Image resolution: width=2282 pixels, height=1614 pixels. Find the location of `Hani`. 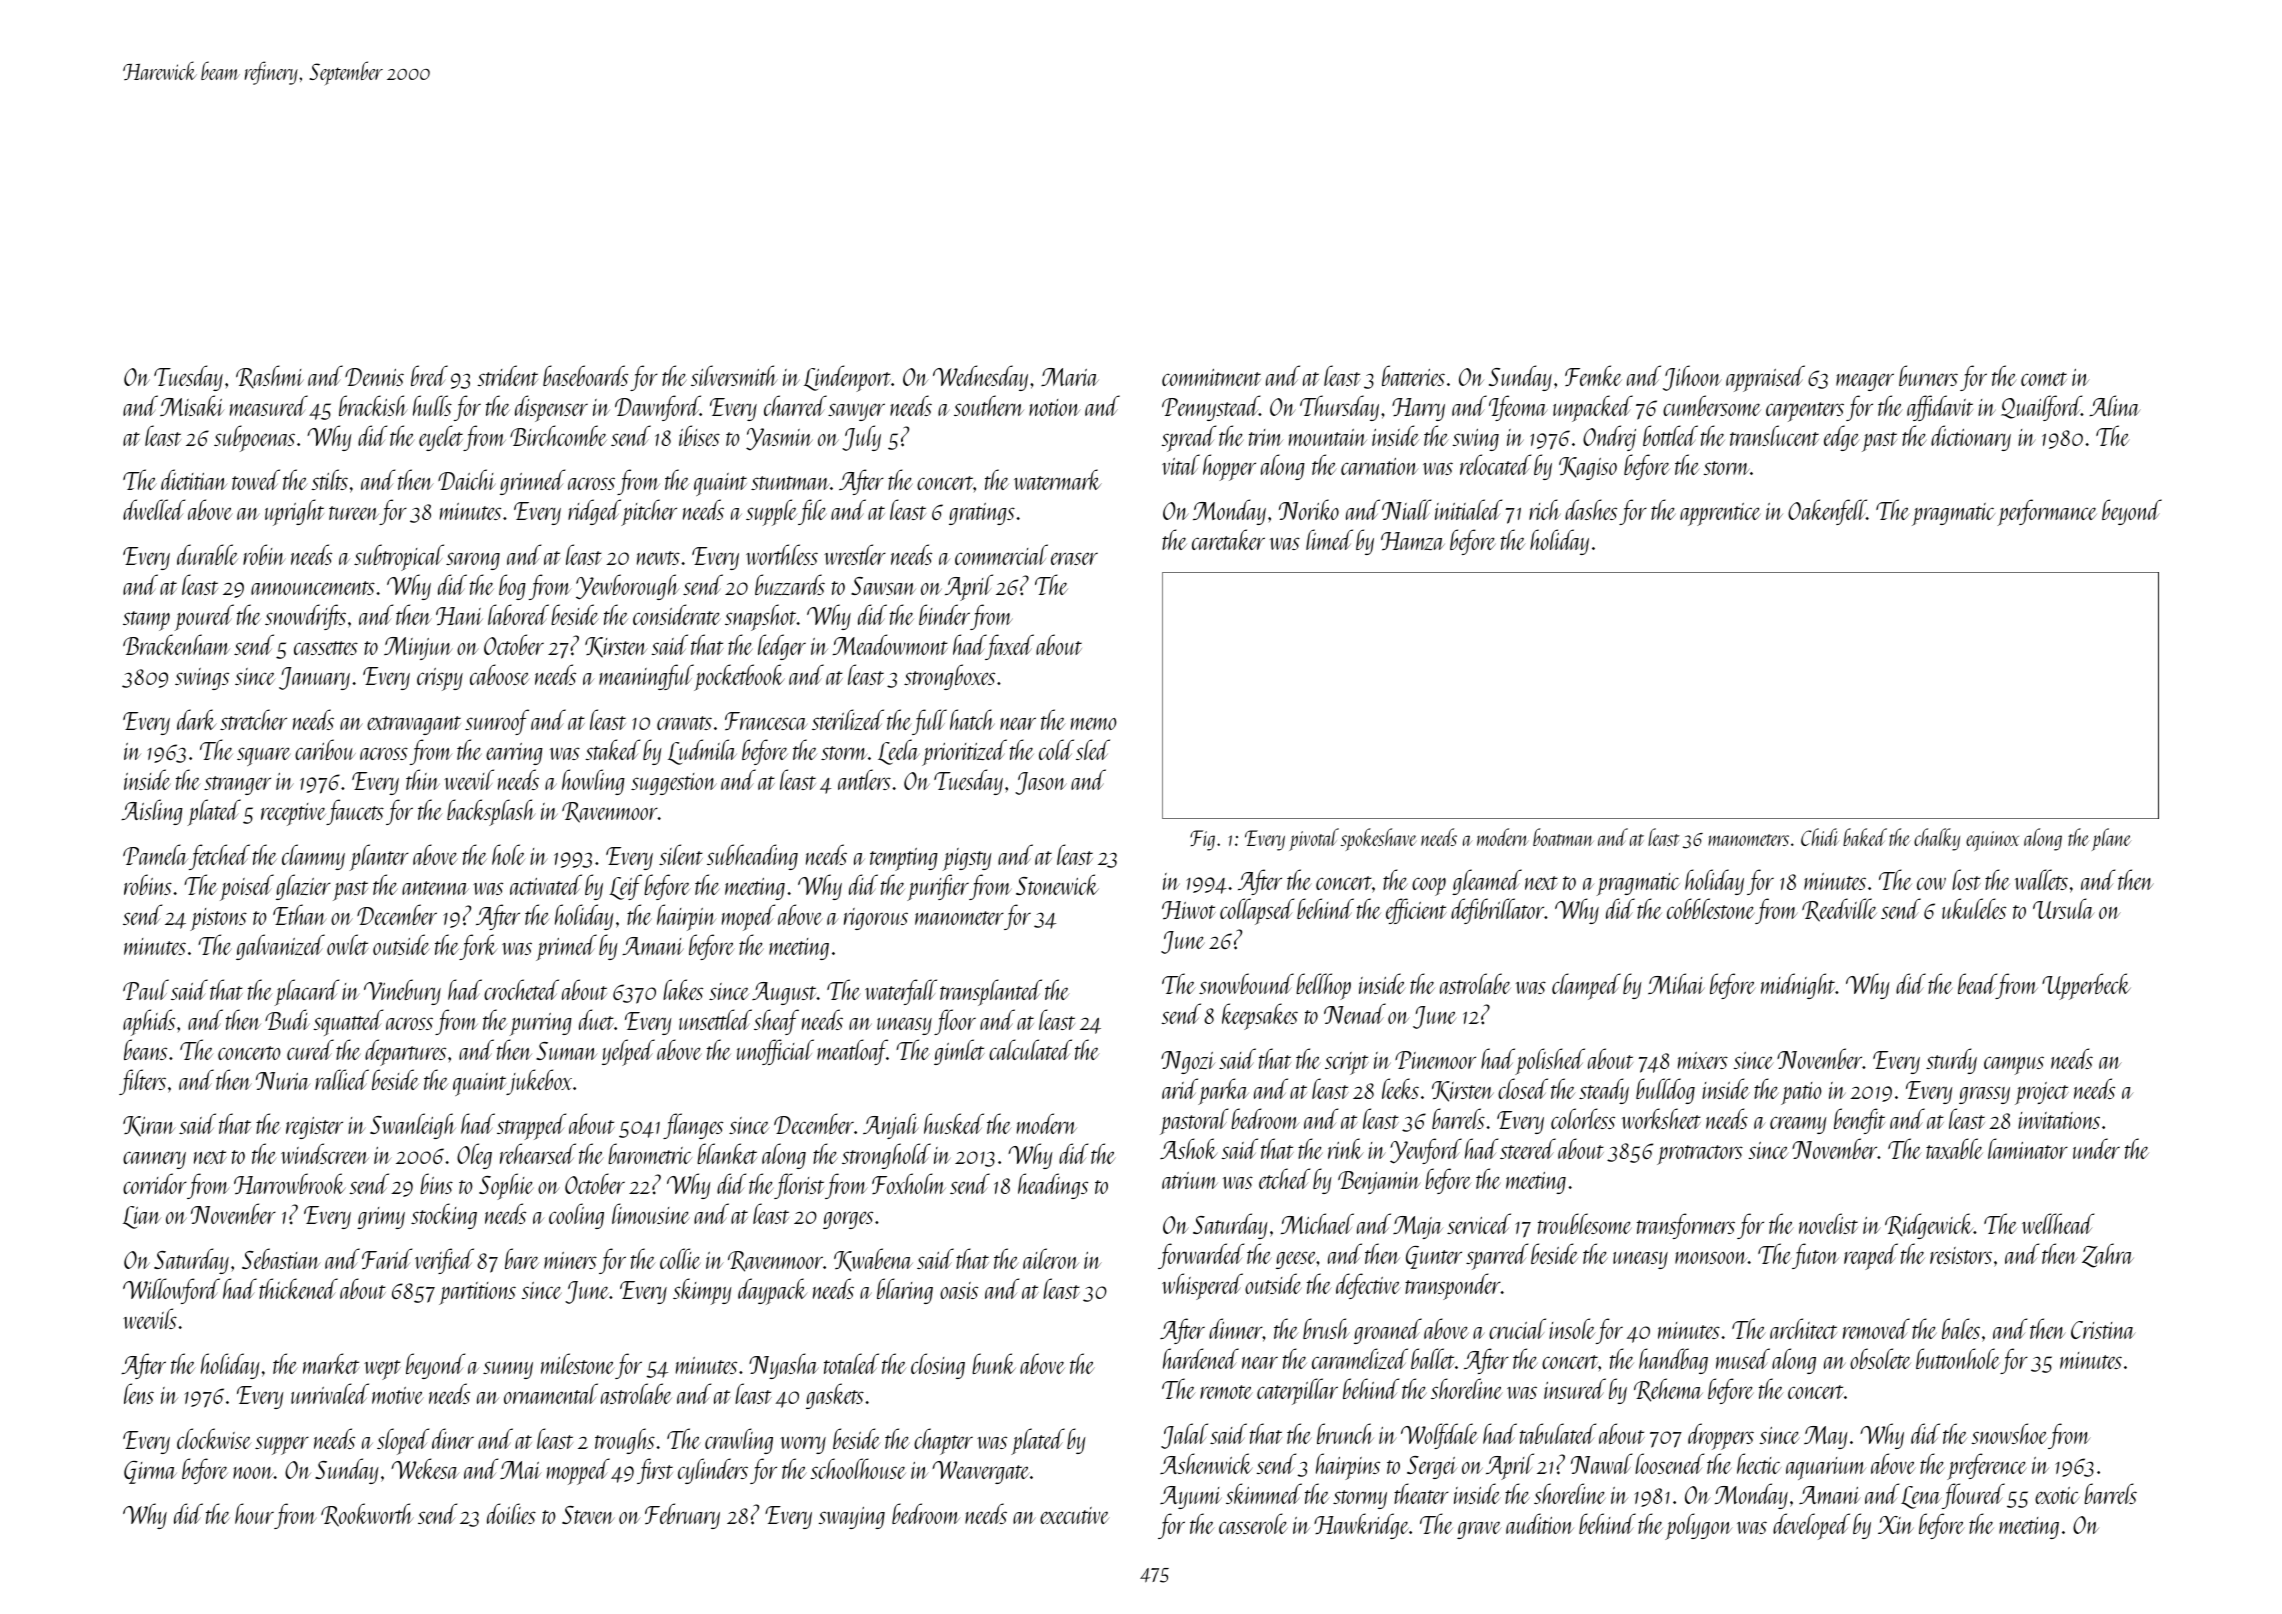

Hani is located at coordinates (459, 616).
